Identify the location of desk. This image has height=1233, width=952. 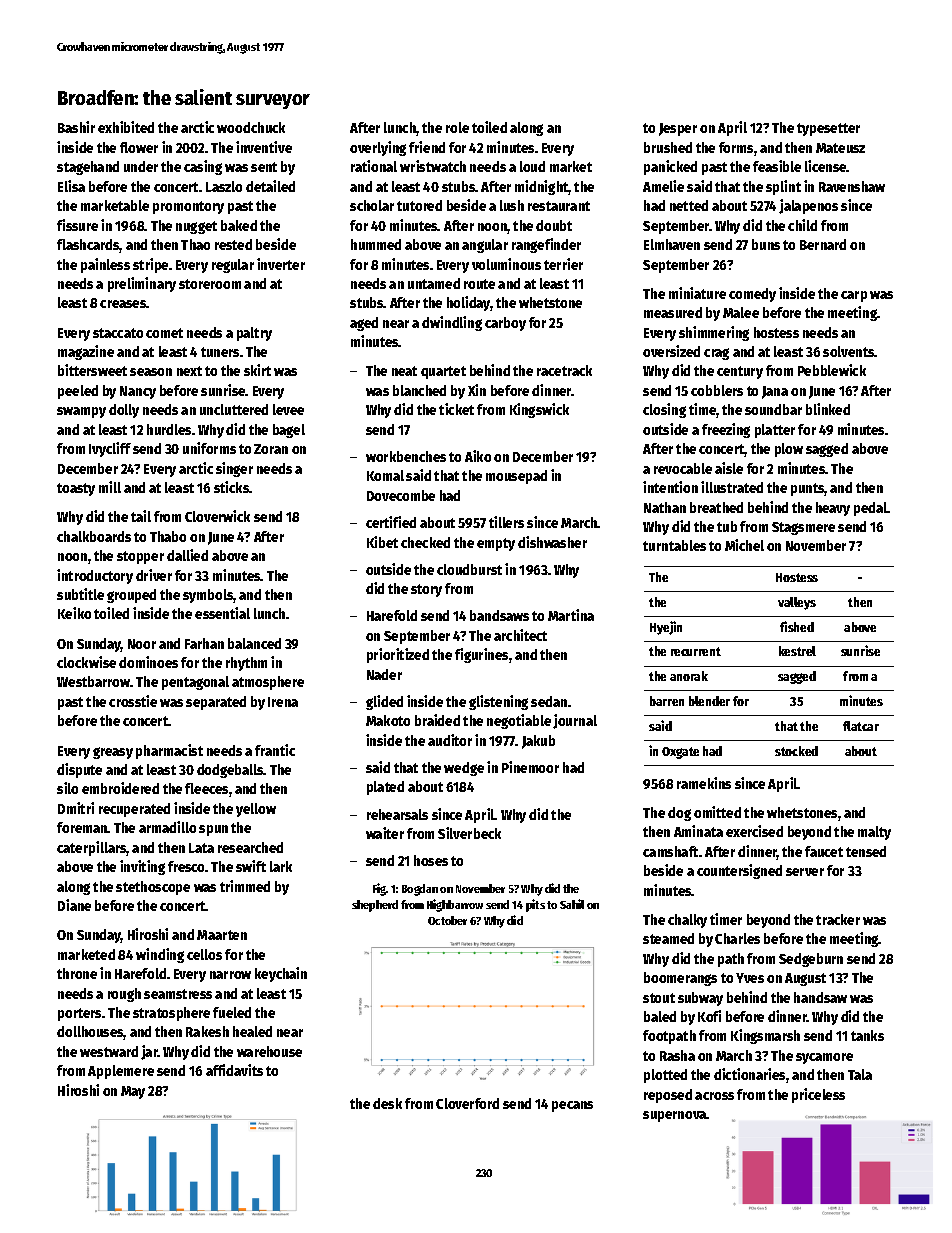
(387, 1103).
